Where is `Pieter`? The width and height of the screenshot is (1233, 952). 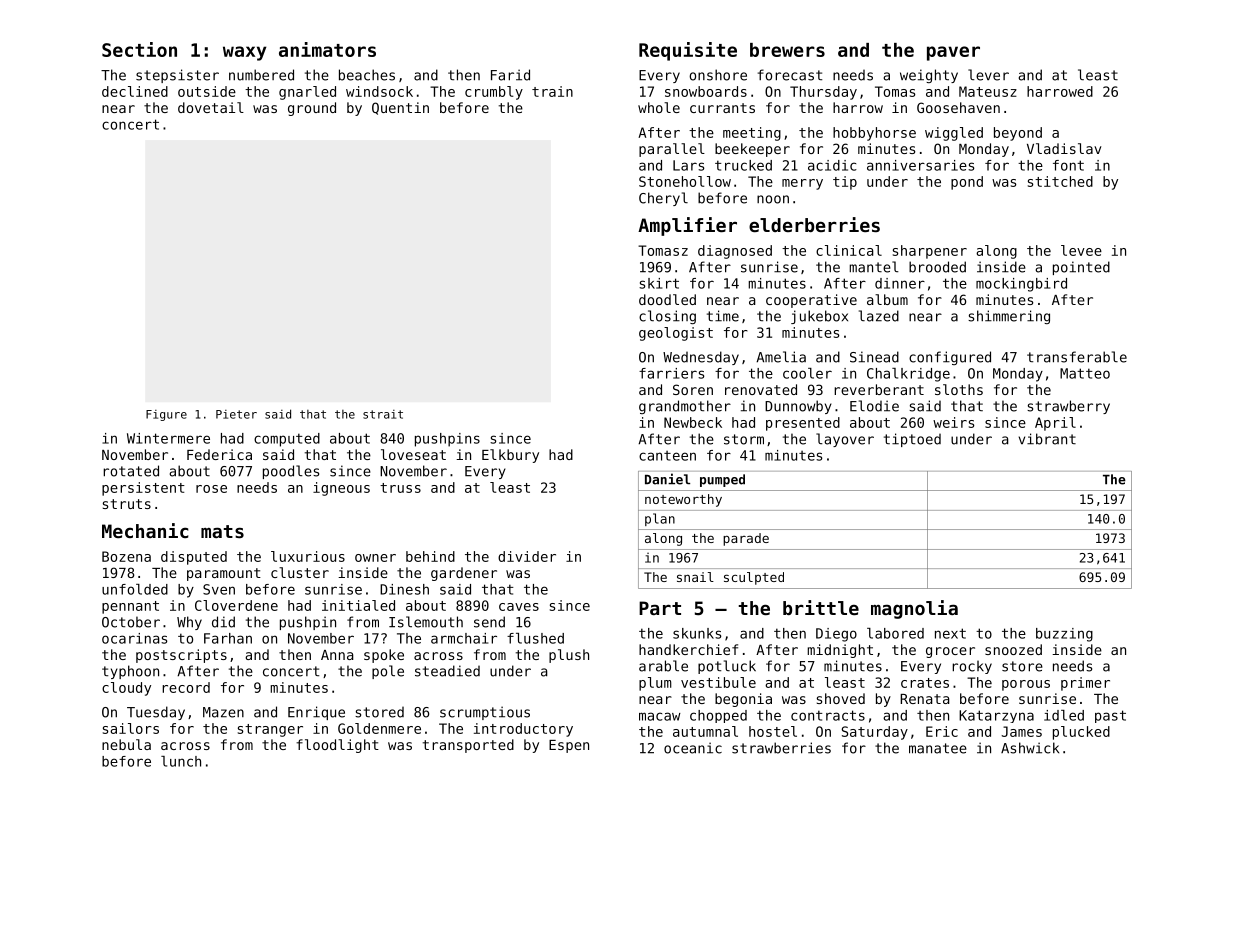 Pieter is located at coordinates (236, 414).
